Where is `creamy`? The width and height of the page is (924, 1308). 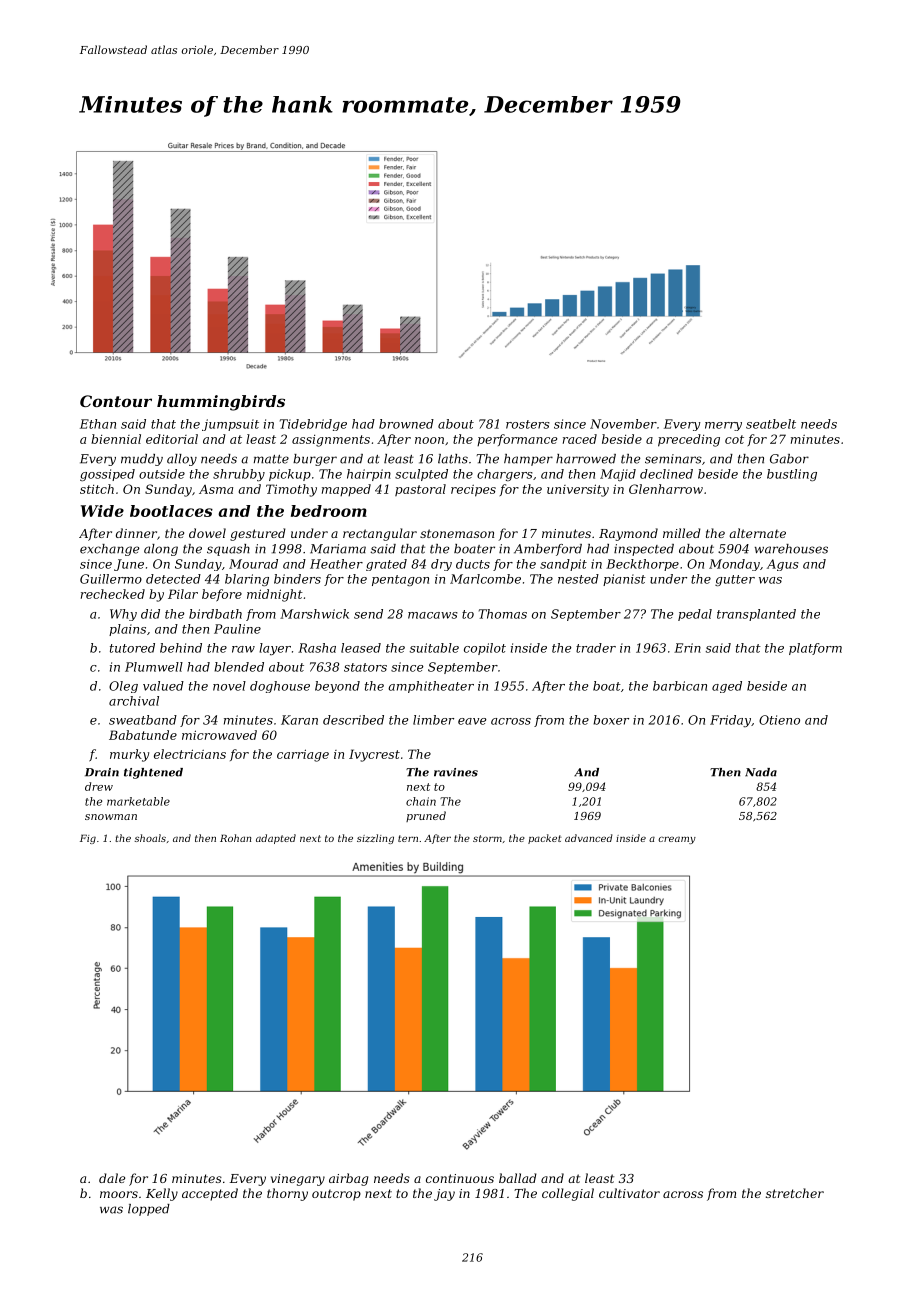 creamy is located at coordinates (677, 840).
